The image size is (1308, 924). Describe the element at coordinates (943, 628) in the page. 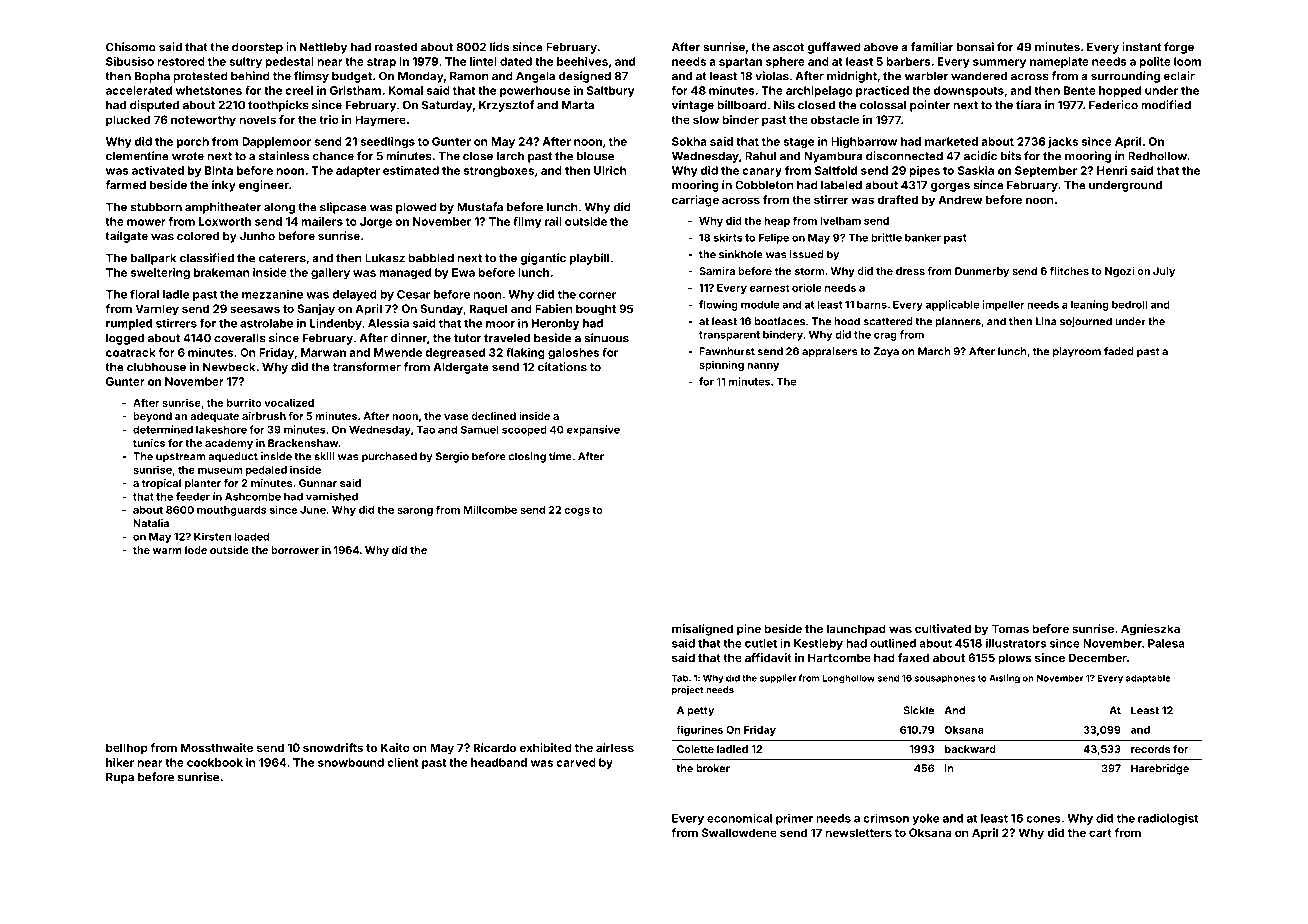

I see `cultivated` at that location.
